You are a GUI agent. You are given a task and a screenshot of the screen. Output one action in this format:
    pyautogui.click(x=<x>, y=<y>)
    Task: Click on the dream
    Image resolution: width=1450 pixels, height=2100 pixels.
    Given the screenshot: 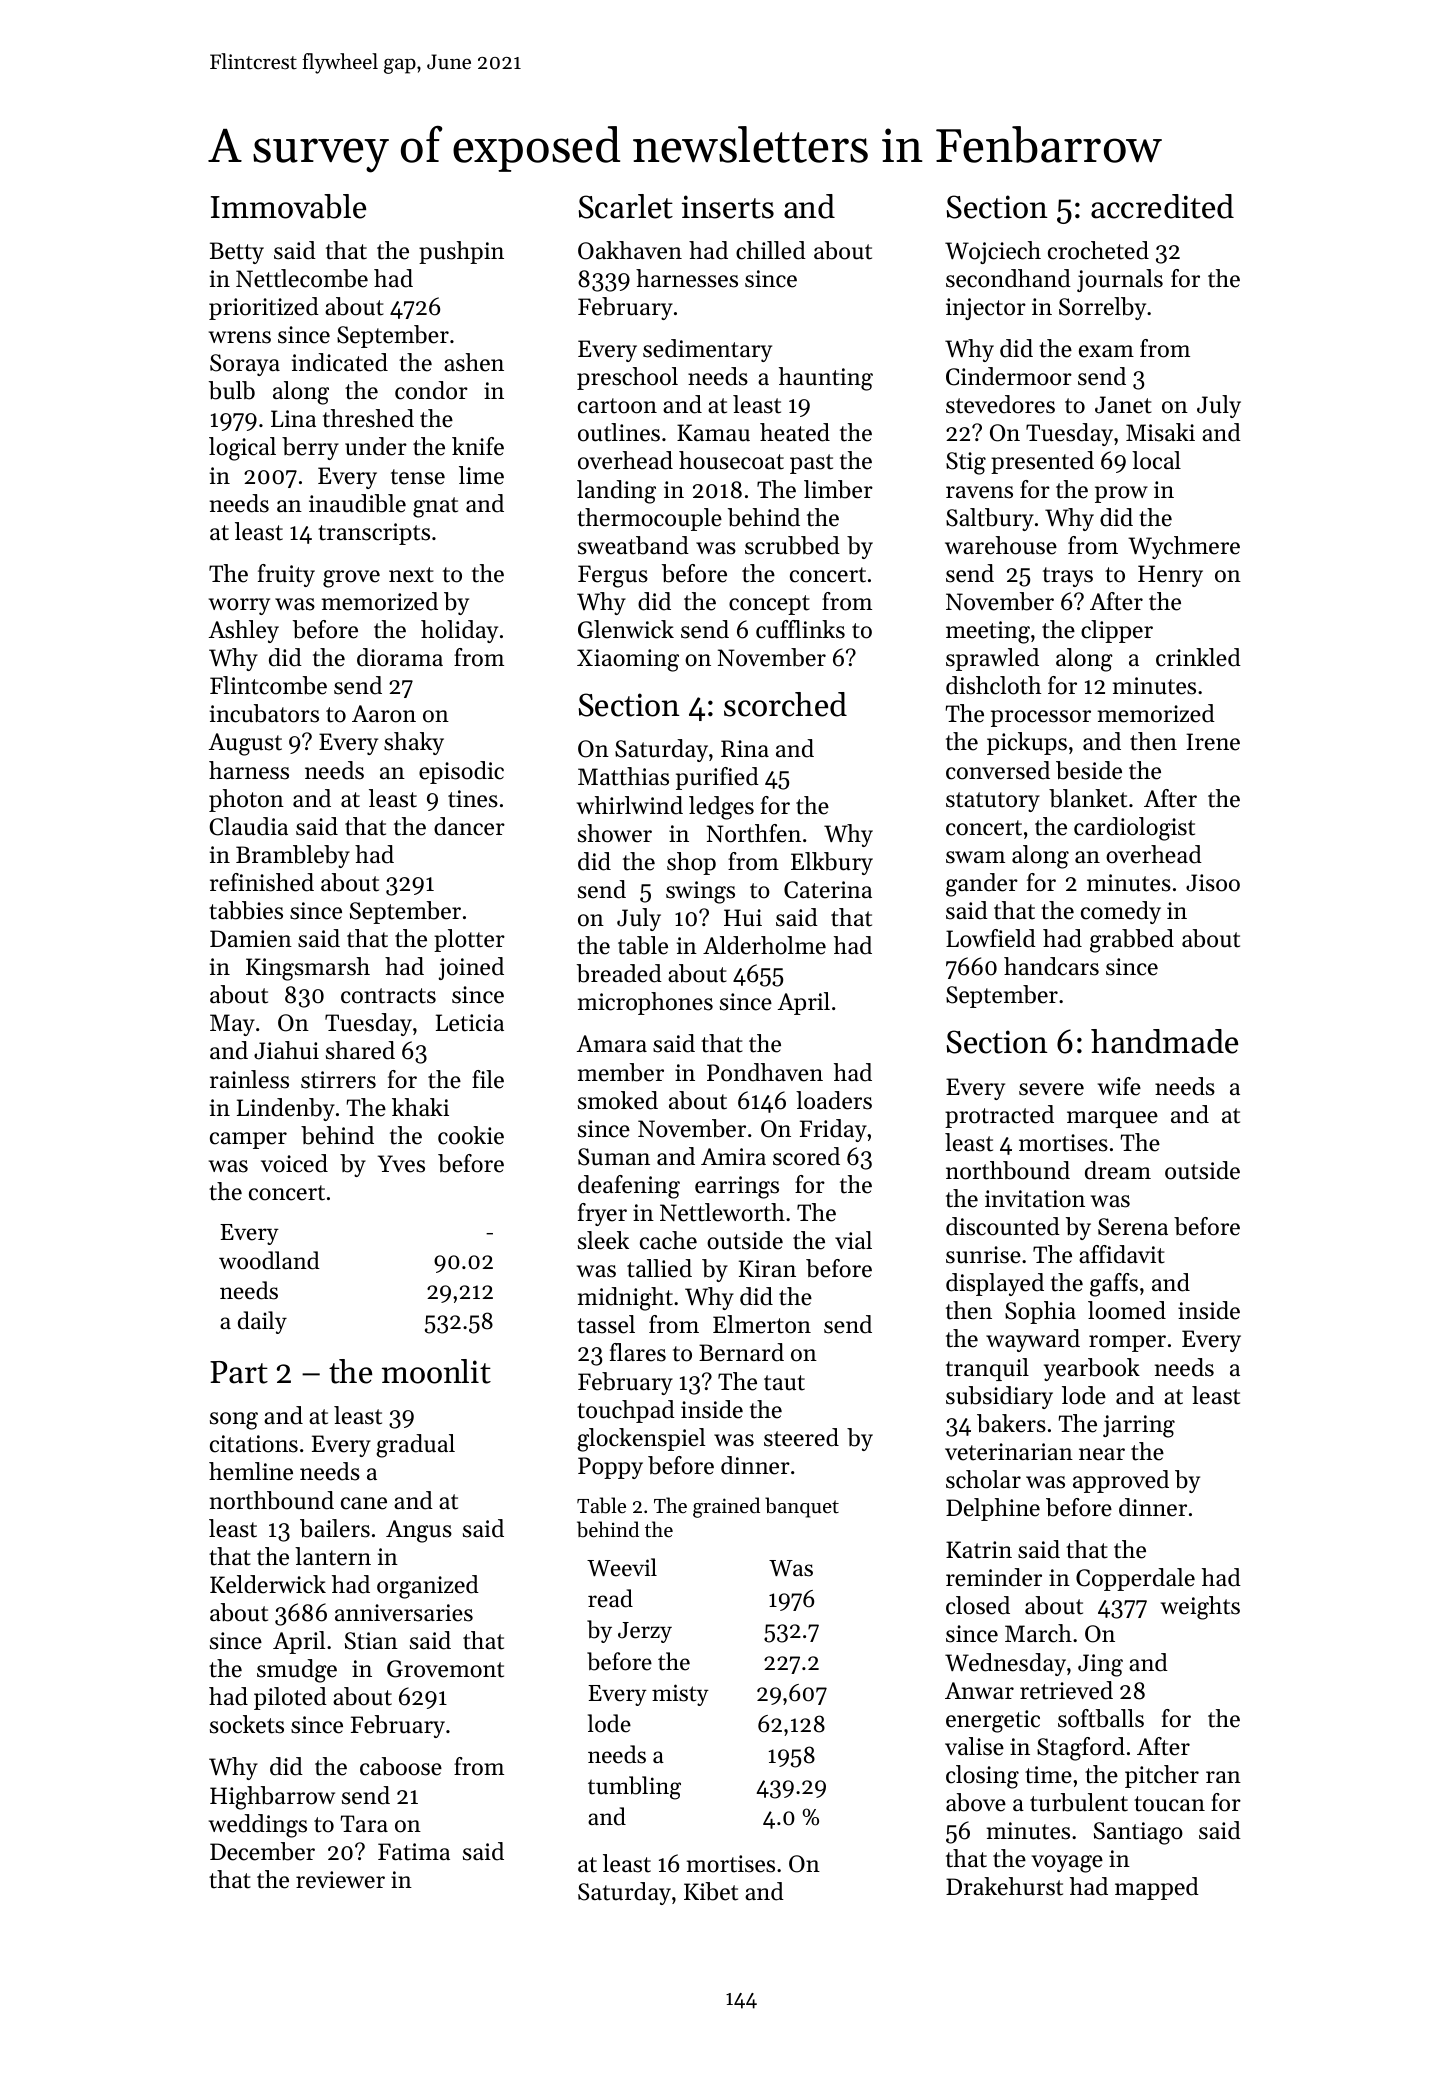 What is the action you would take?
    pyautogui.click(x=1118, y=1170)
